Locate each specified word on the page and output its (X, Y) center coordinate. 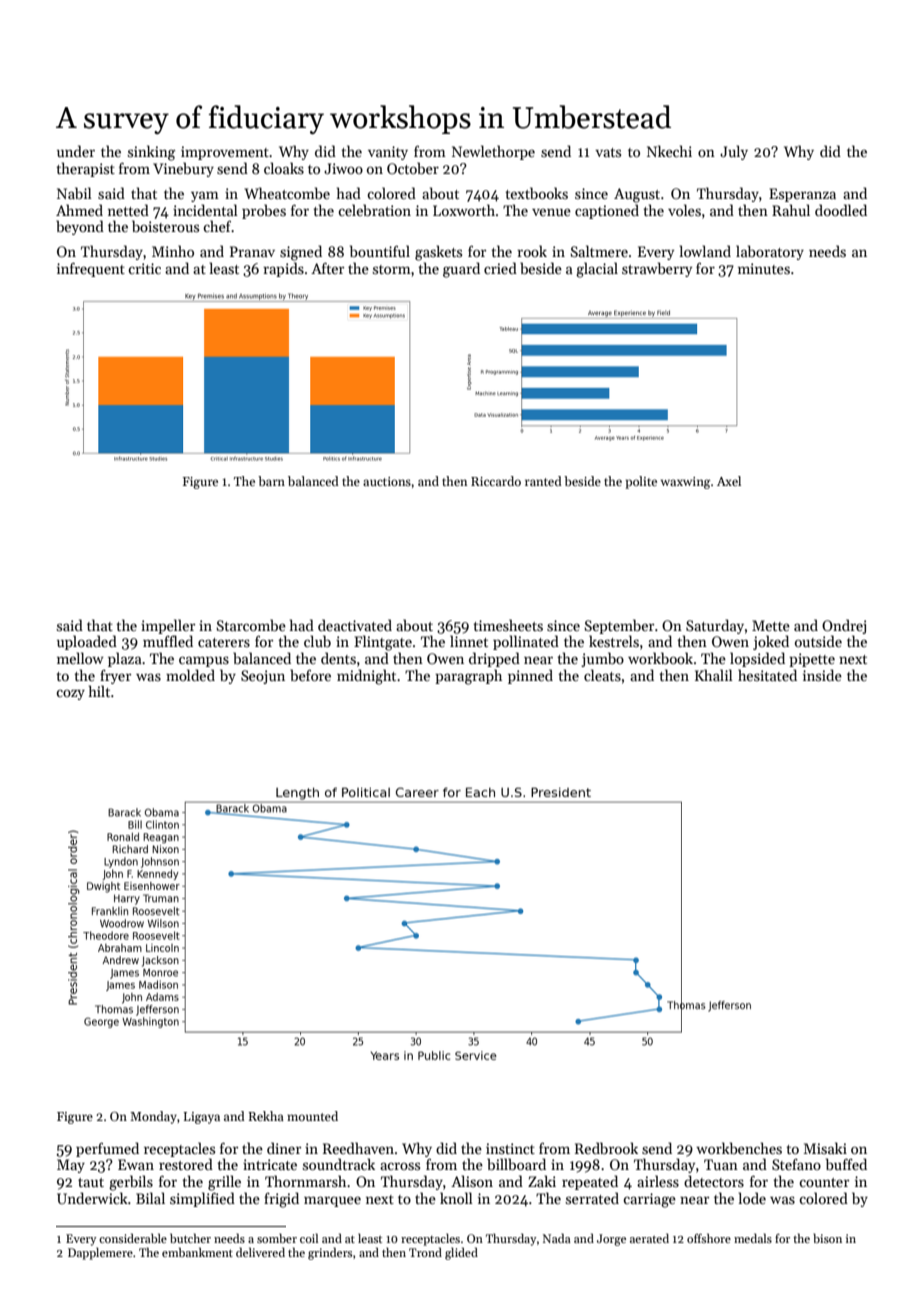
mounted (312, 1116)
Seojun (263, 677)
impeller (168, 626)
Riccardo (496, 481)
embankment (197, 1252)
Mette (771, 625)
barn (271, 481)
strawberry (657, 269)
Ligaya (202, 1118)
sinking (151, 153)
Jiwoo (343, 168)
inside (822, 675)
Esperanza (802, 195)
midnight (366, 677)
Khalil (714, 675)
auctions (387, 481)
